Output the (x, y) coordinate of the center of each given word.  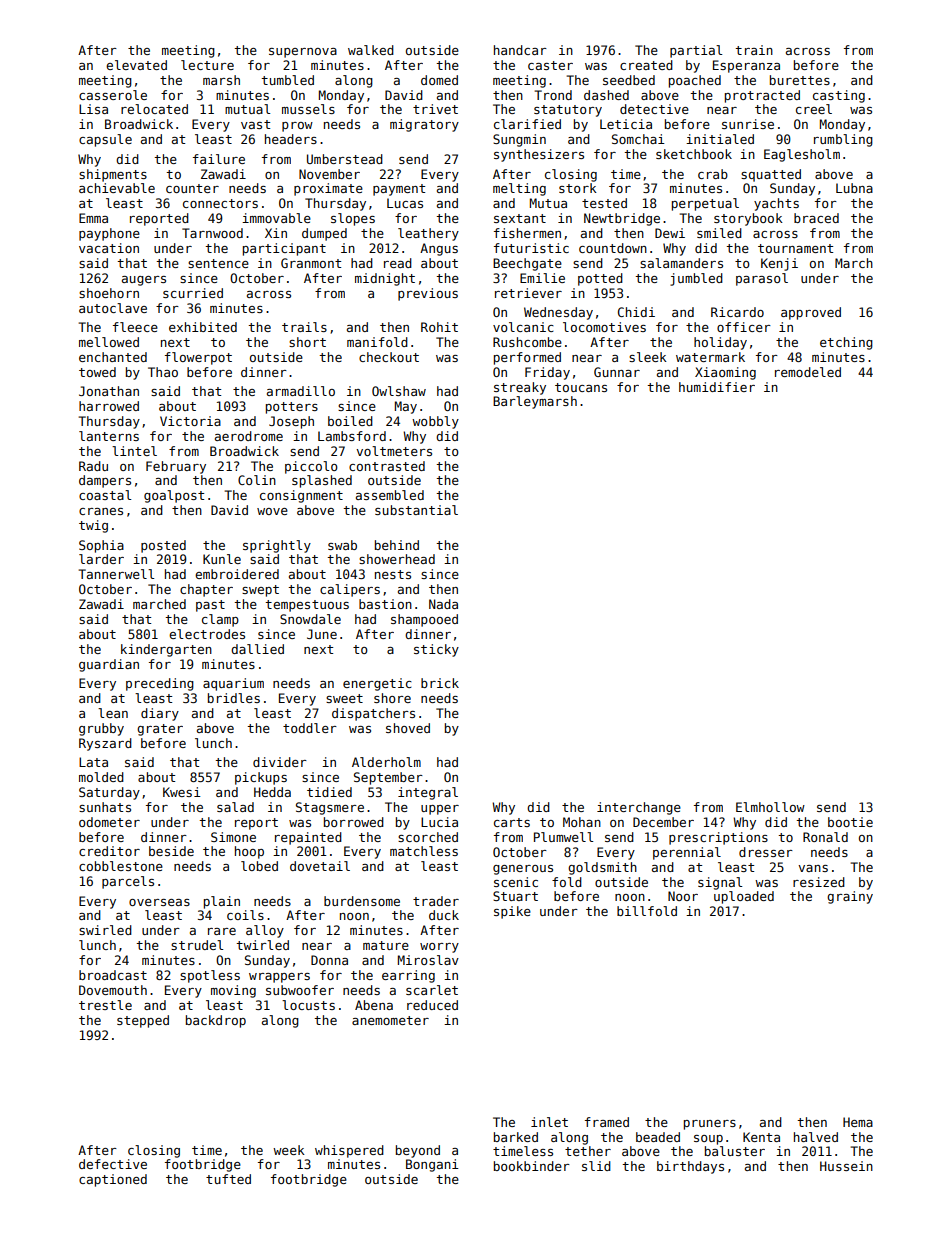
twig (93, 526)
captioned (113, 1180)
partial (696, 51)
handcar (520, 50)
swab (342, 545)
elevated (136, 65)
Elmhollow (770, 807)
